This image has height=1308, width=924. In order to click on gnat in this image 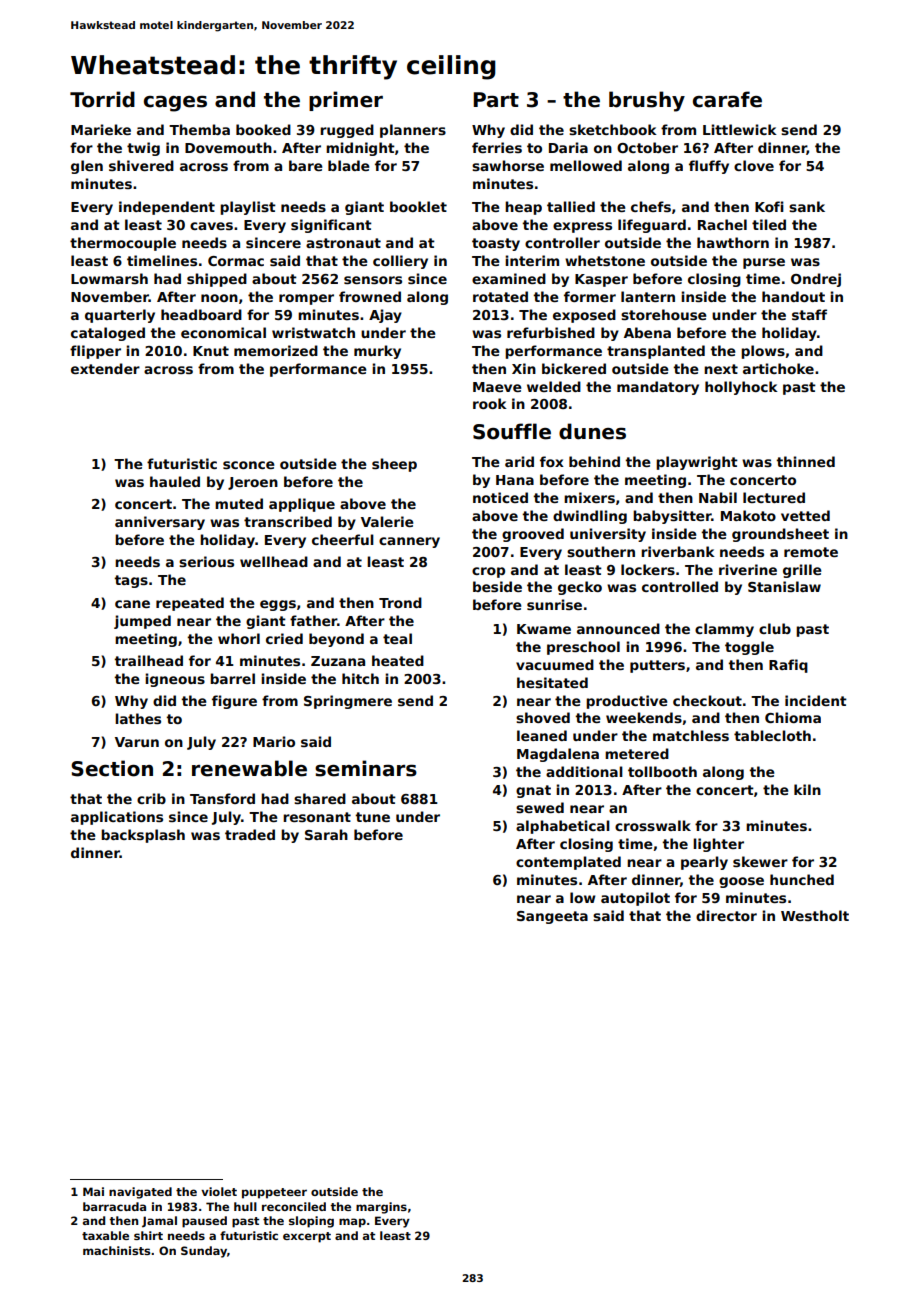, I will do `click(533, 791)`.
